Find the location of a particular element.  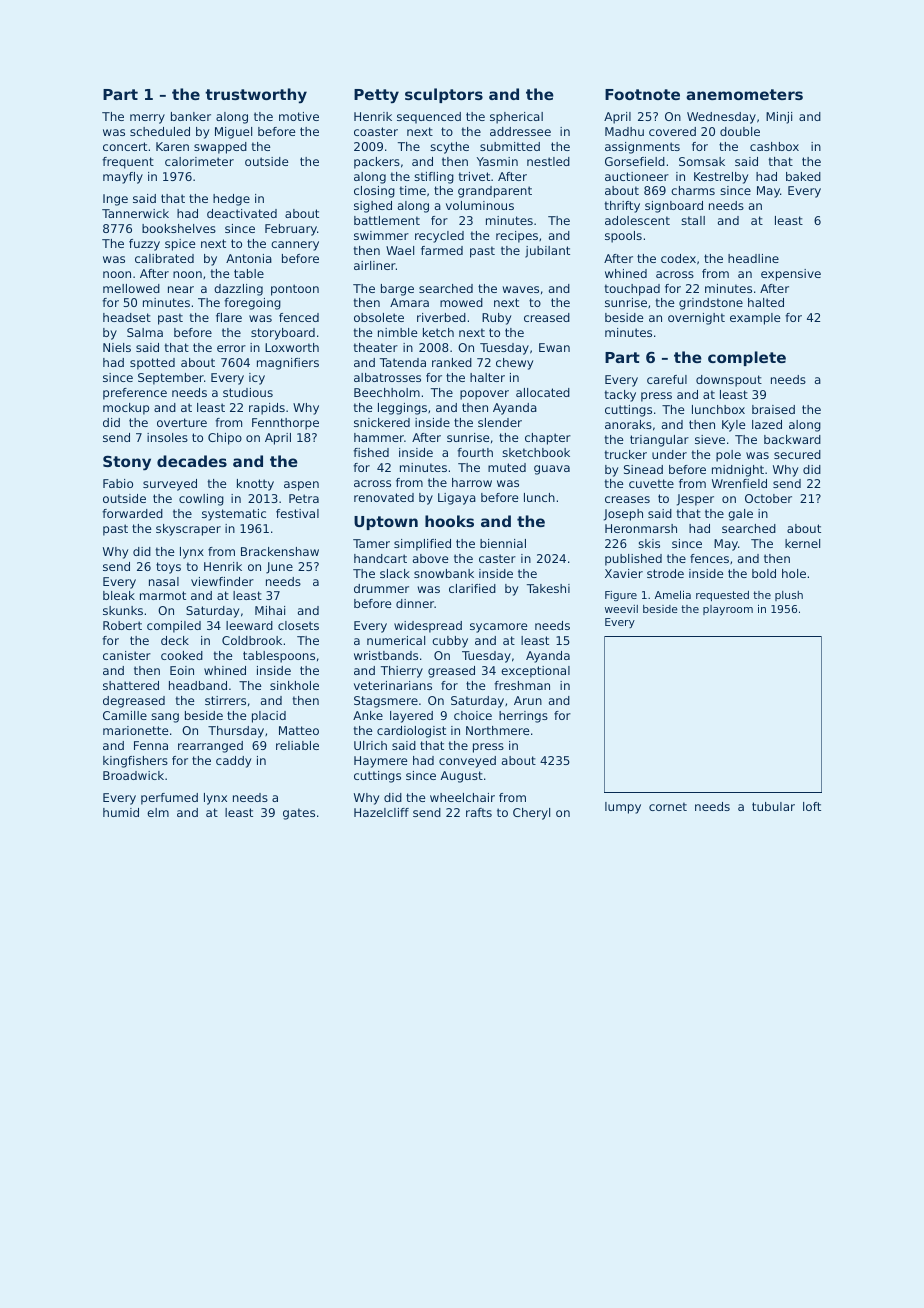

skunks is located at coordinates (123, 610).
